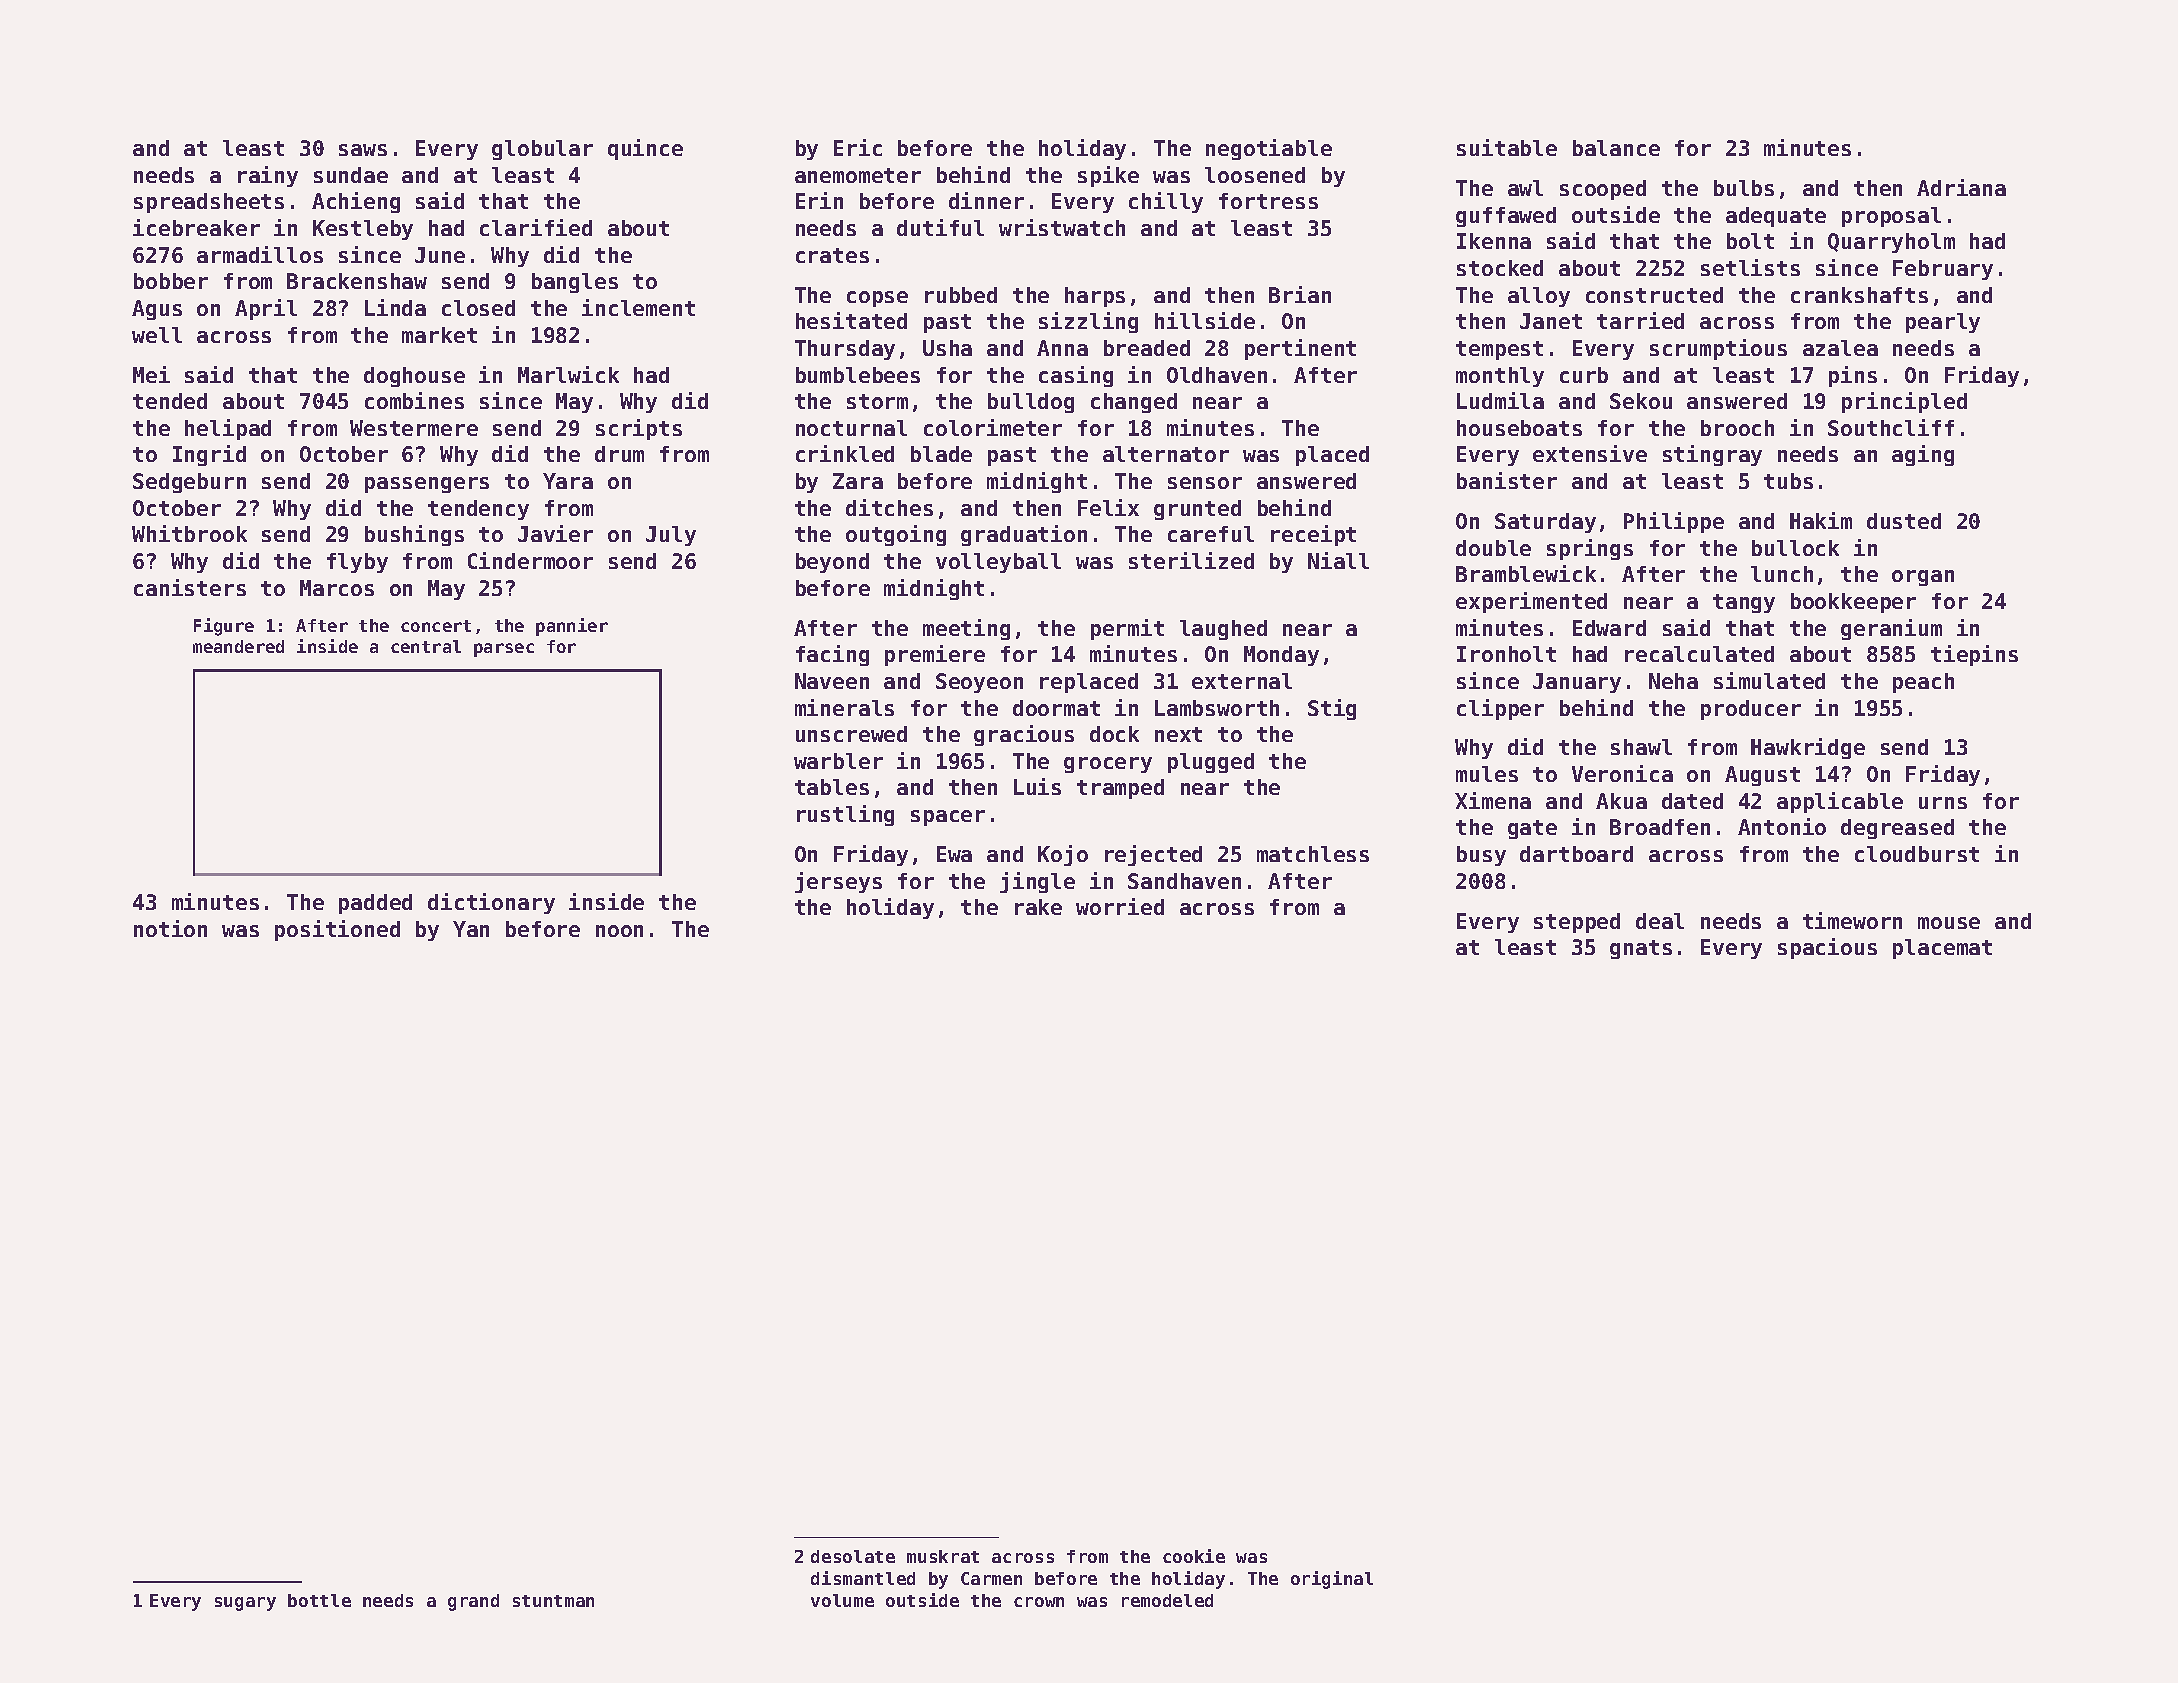 The image size is (2178, 1683). Describe the element at coordinates (1943, 803) in the screenshot. I see `urns` at that location.
